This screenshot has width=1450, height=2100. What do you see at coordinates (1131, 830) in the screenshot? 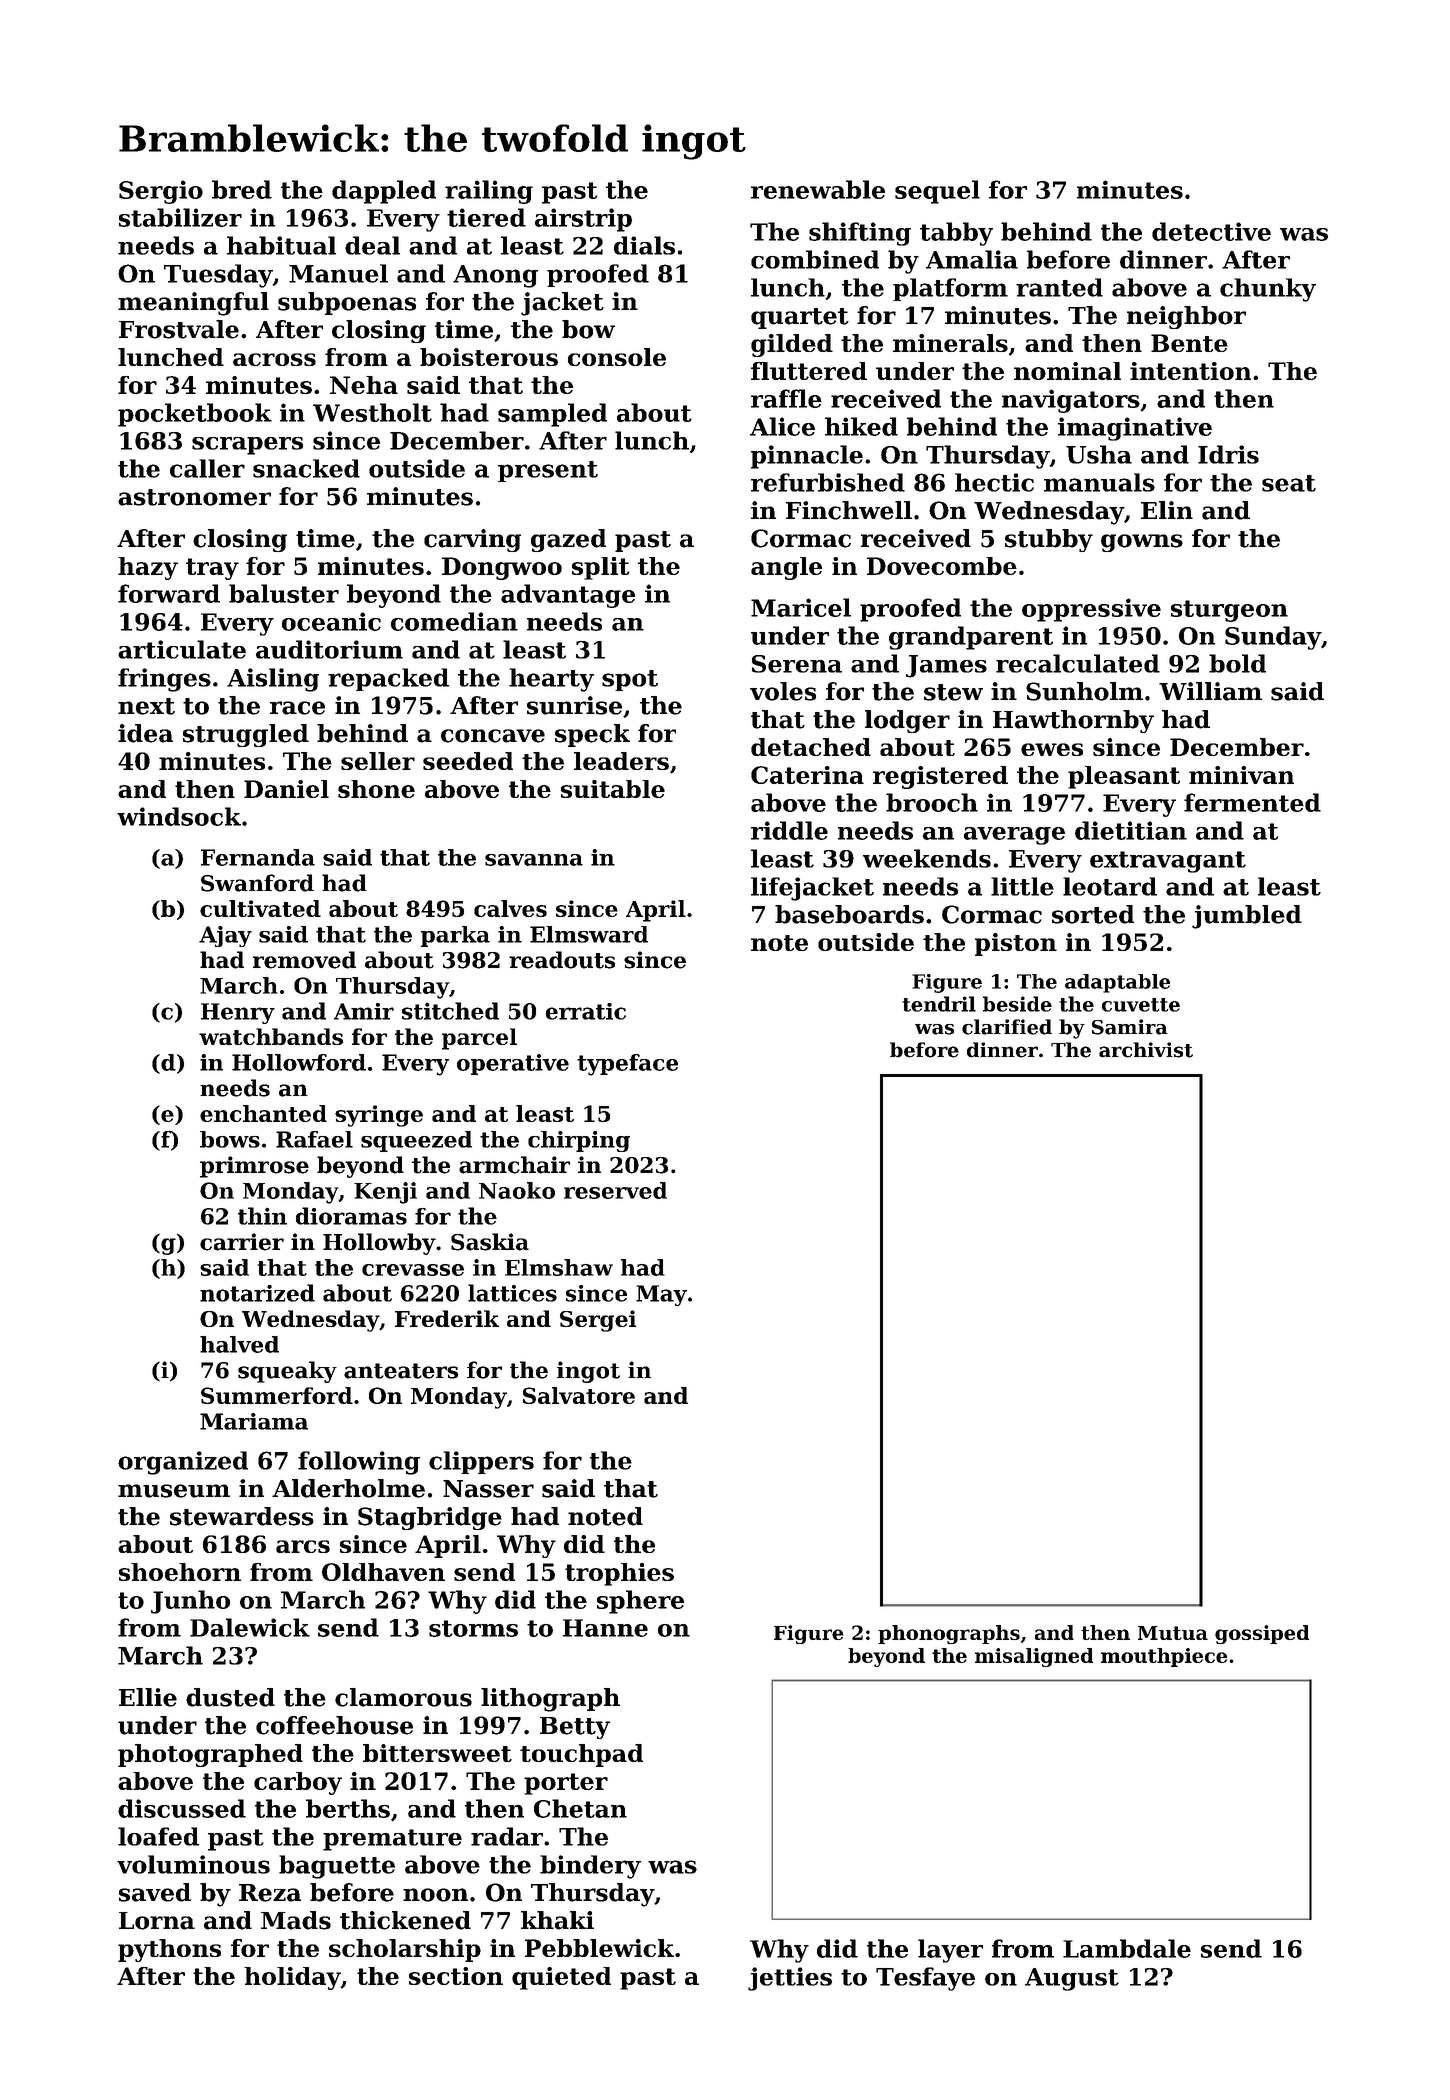
I see `dietitian` at bounding box center [1131, 830].
